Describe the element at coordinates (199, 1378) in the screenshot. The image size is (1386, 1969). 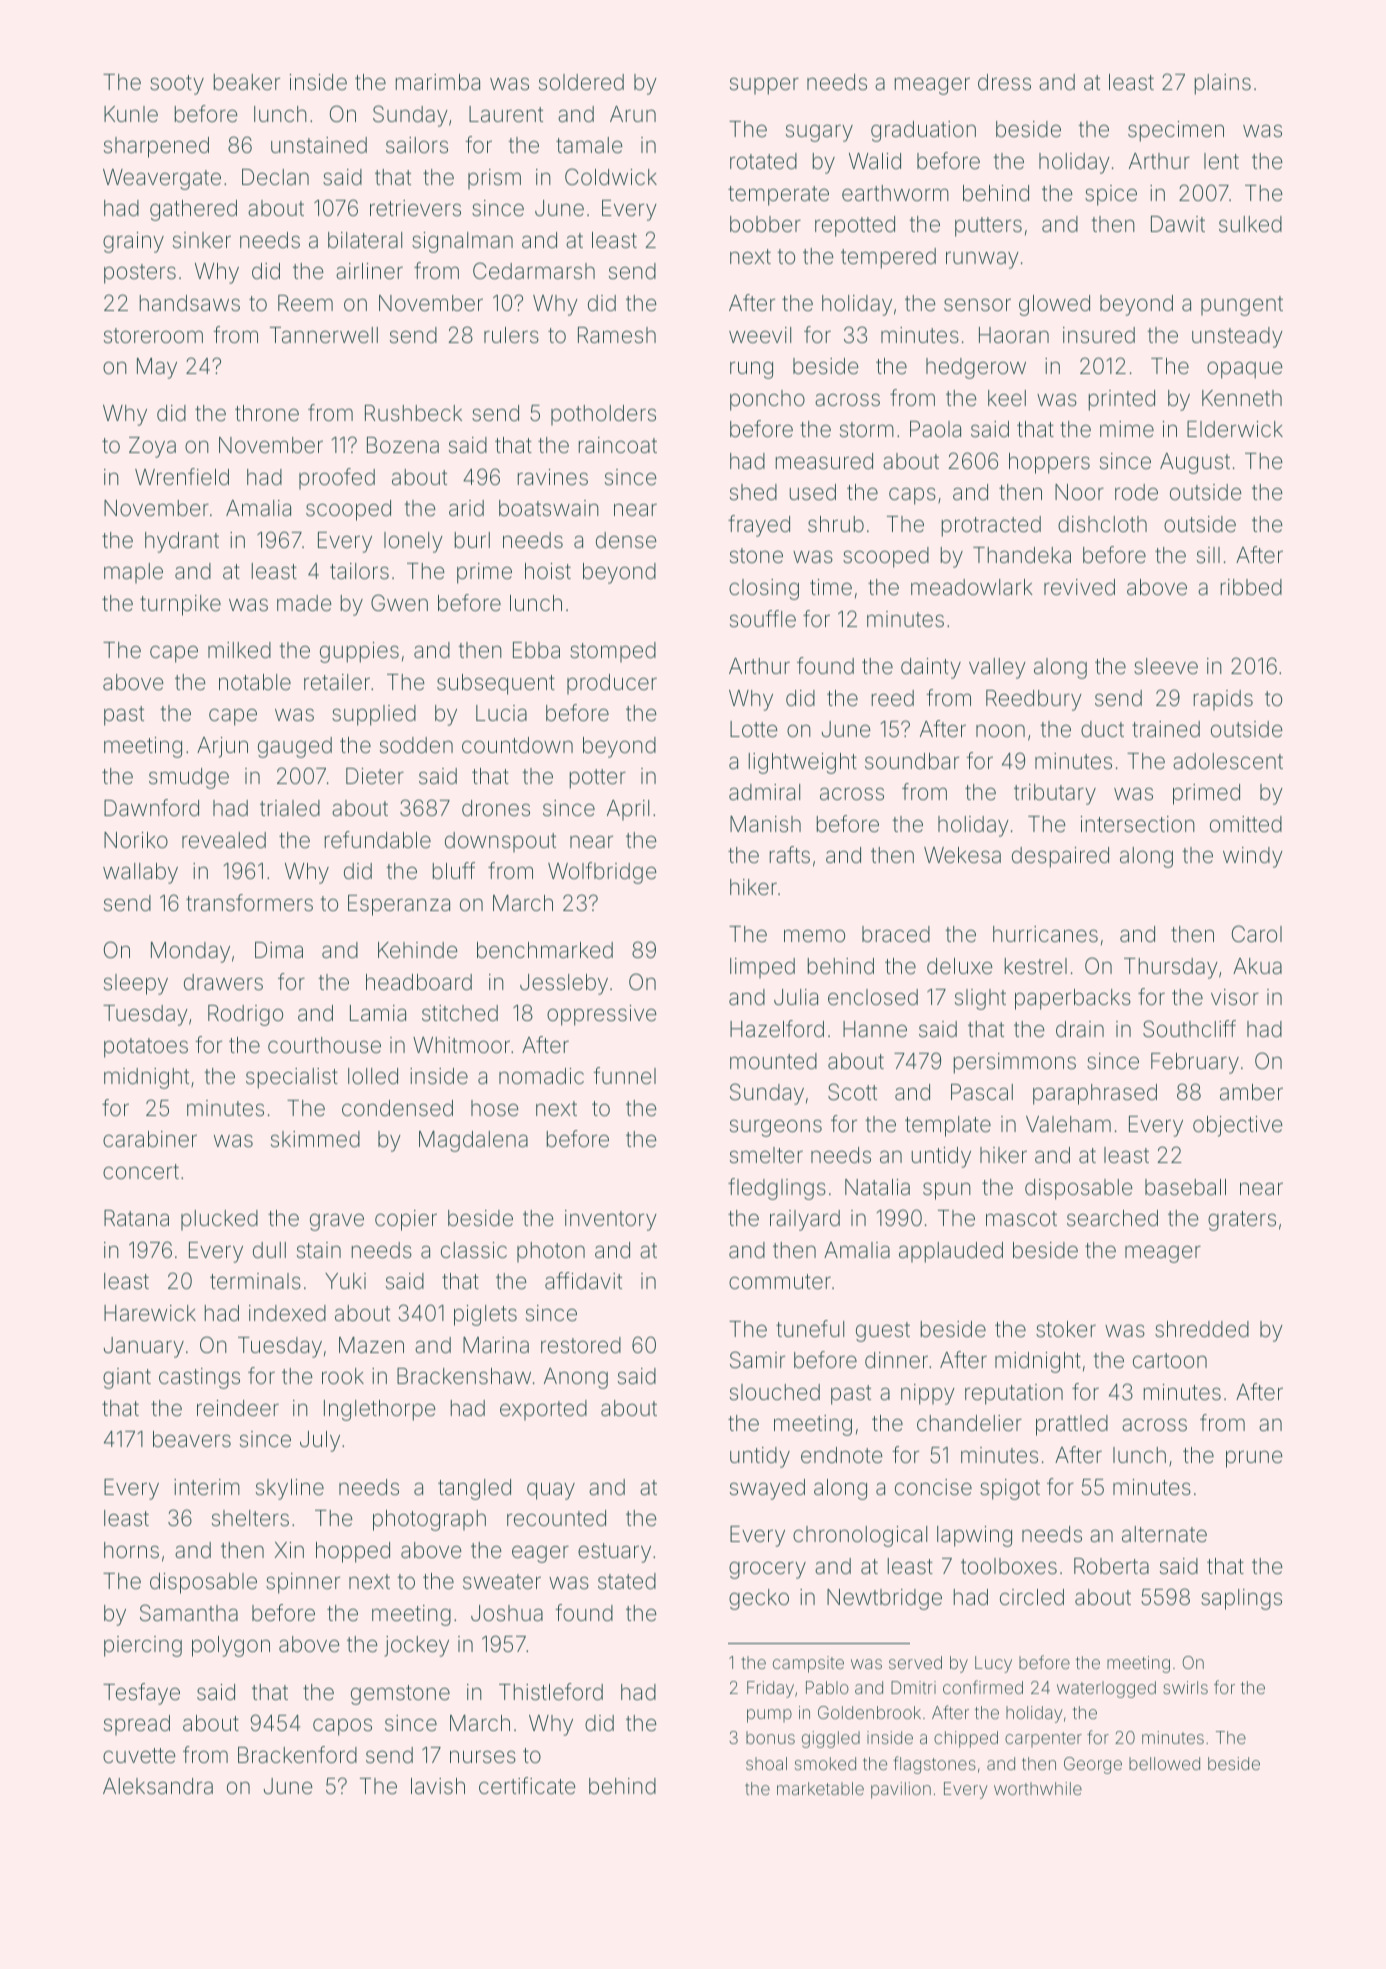
I see `castings` at that location.
